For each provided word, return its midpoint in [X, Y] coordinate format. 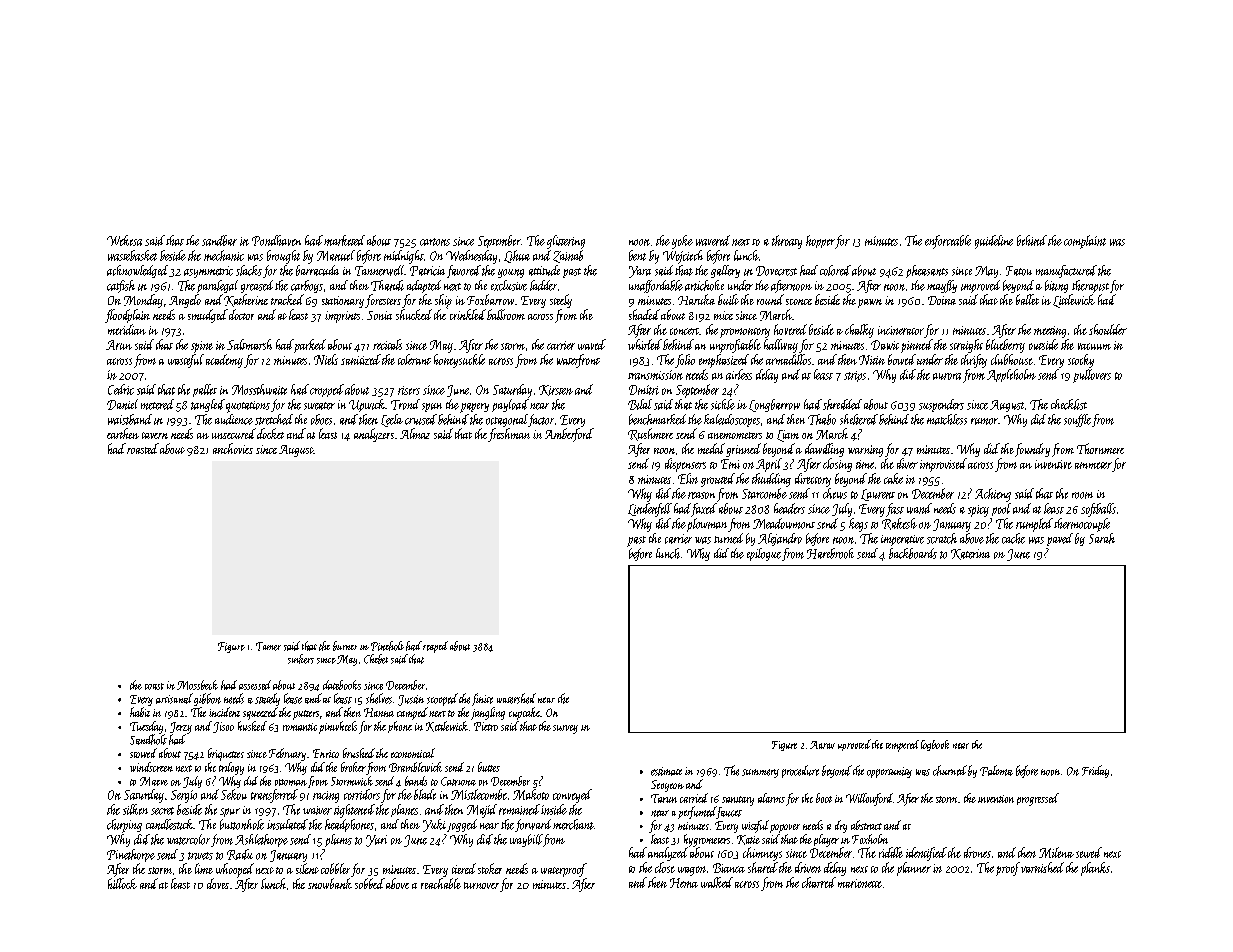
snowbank [330, 883]
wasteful [186, 361]
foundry [1032, 450]
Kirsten [556, 390]
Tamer [268, 646]
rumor [984, 421]
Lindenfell [650, 510]
